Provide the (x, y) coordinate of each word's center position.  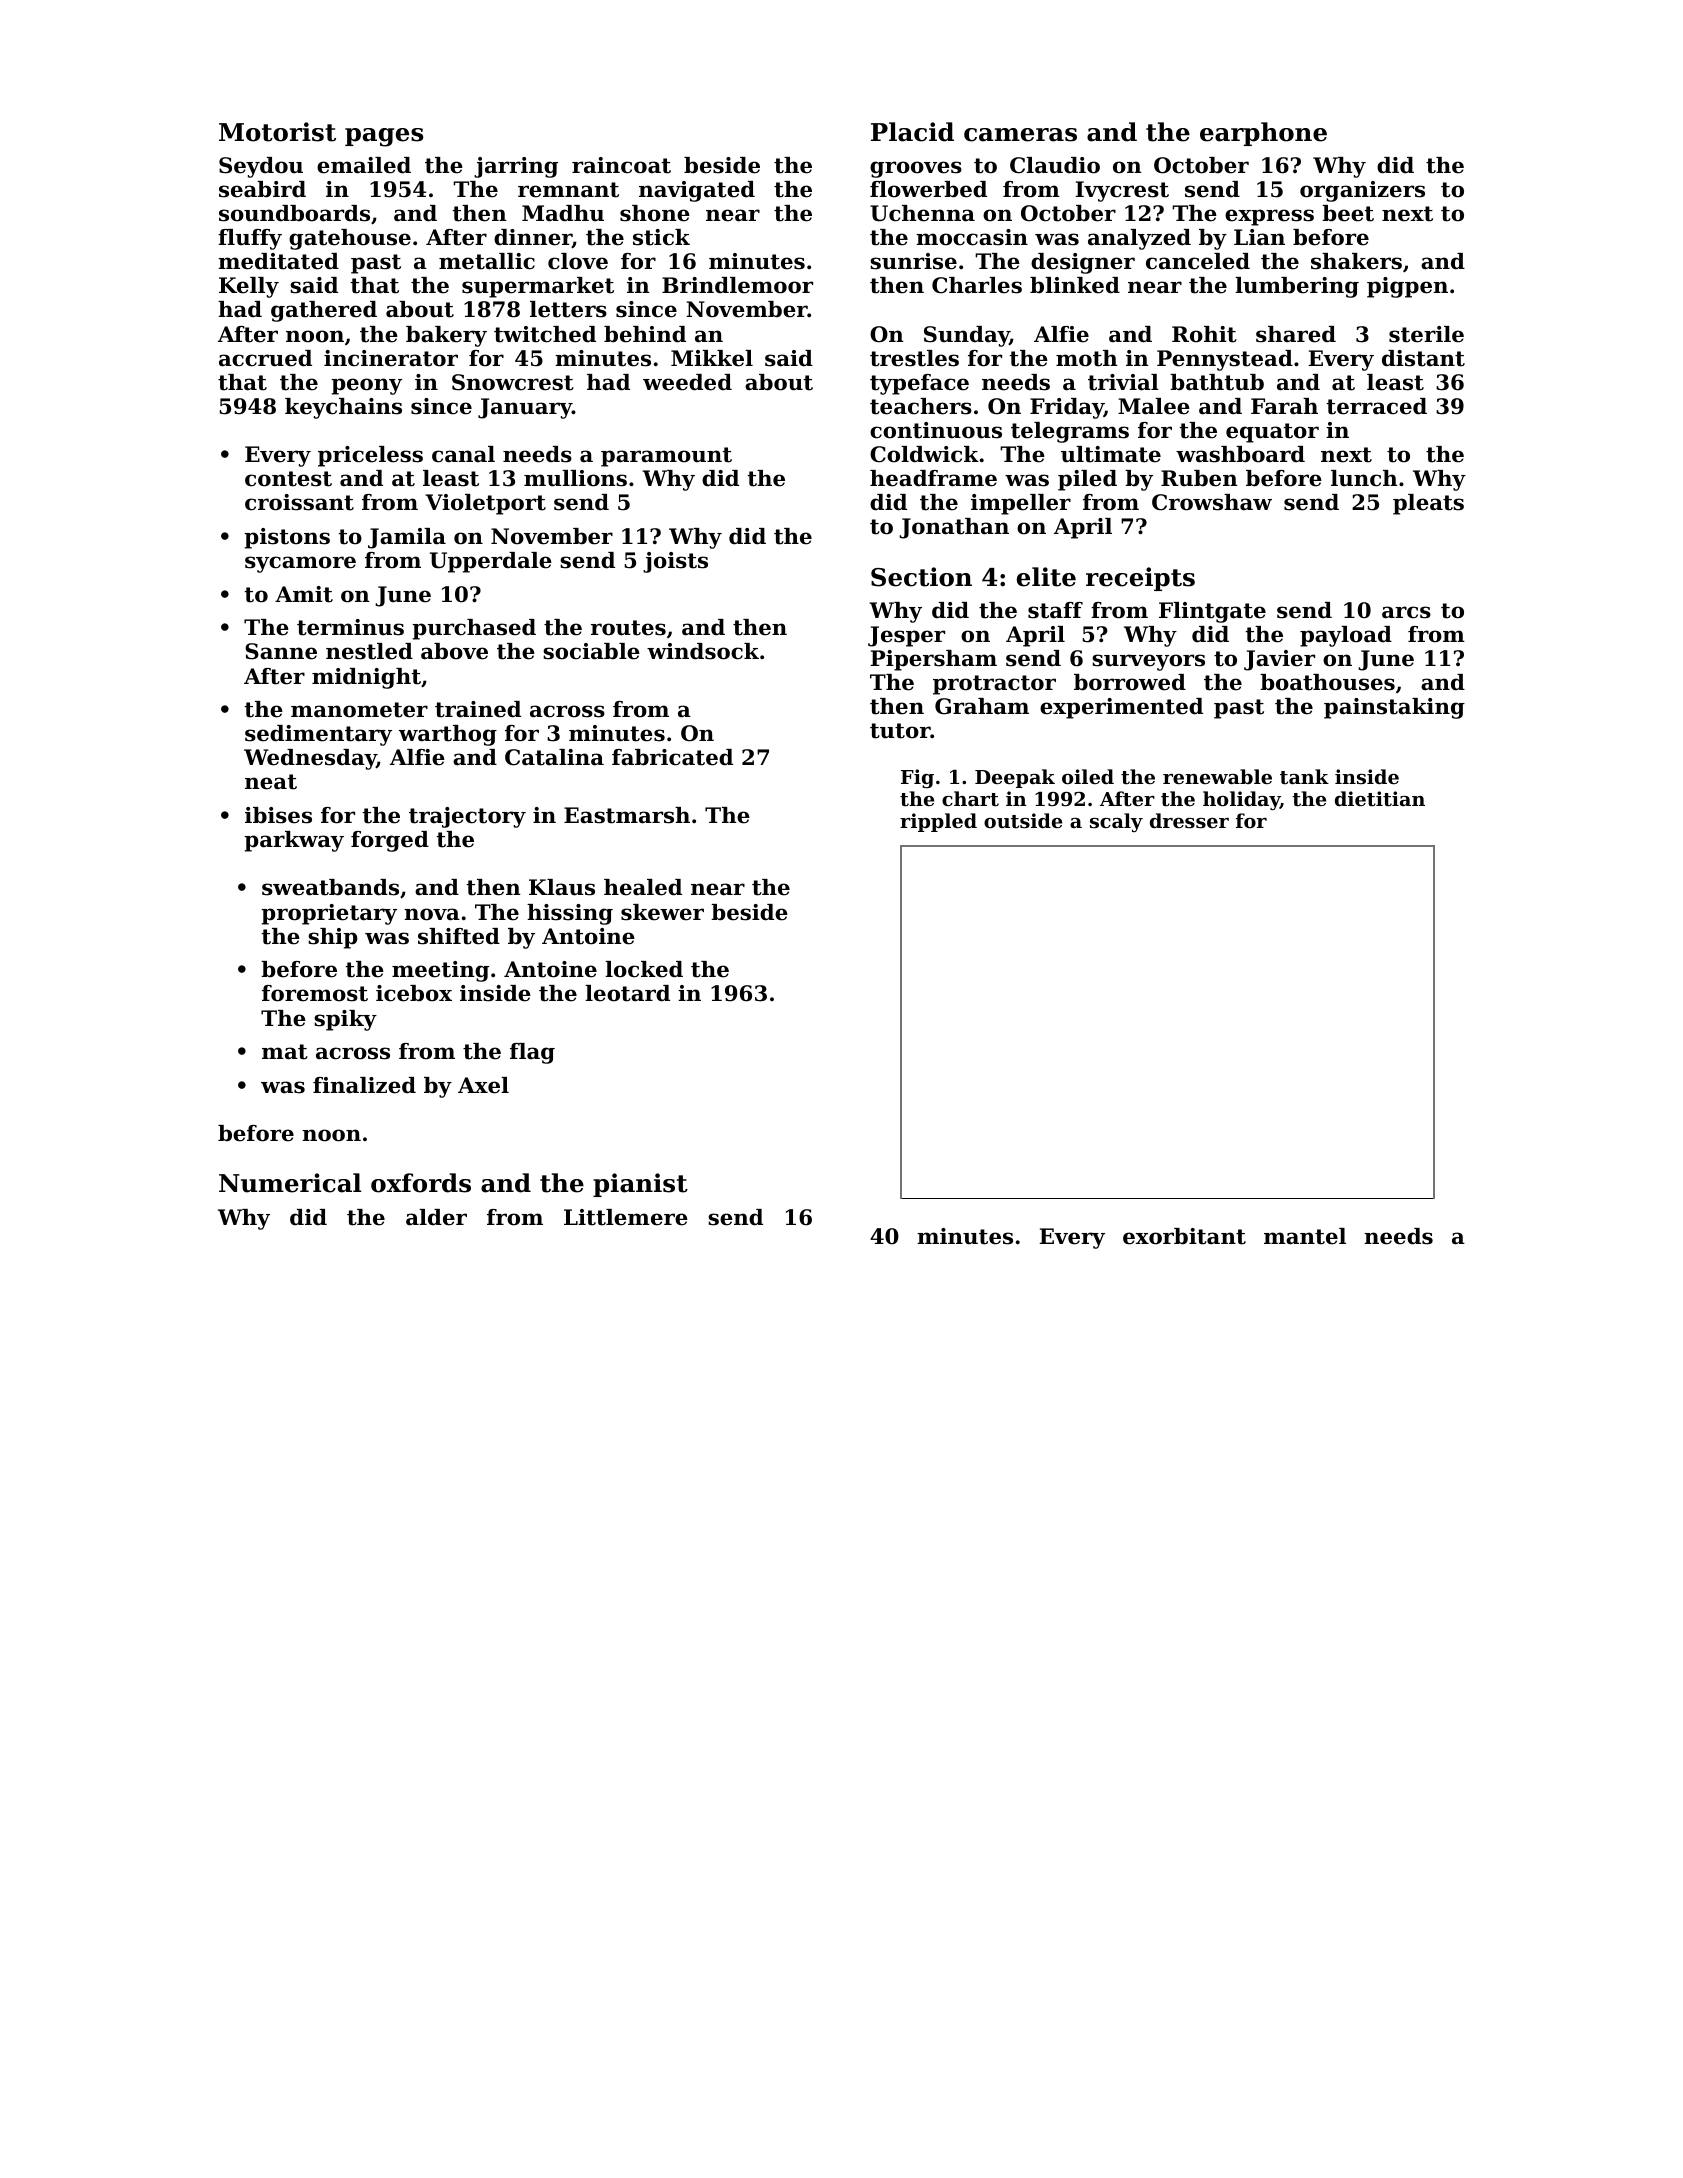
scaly (1116, 822)
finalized (364, 1085)
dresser (1189, 821)
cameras (1020, 135)
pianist (640, 1185)
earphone (1263, 134)
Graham (982, 706)
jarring (516, 167)
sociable (591, 651)
